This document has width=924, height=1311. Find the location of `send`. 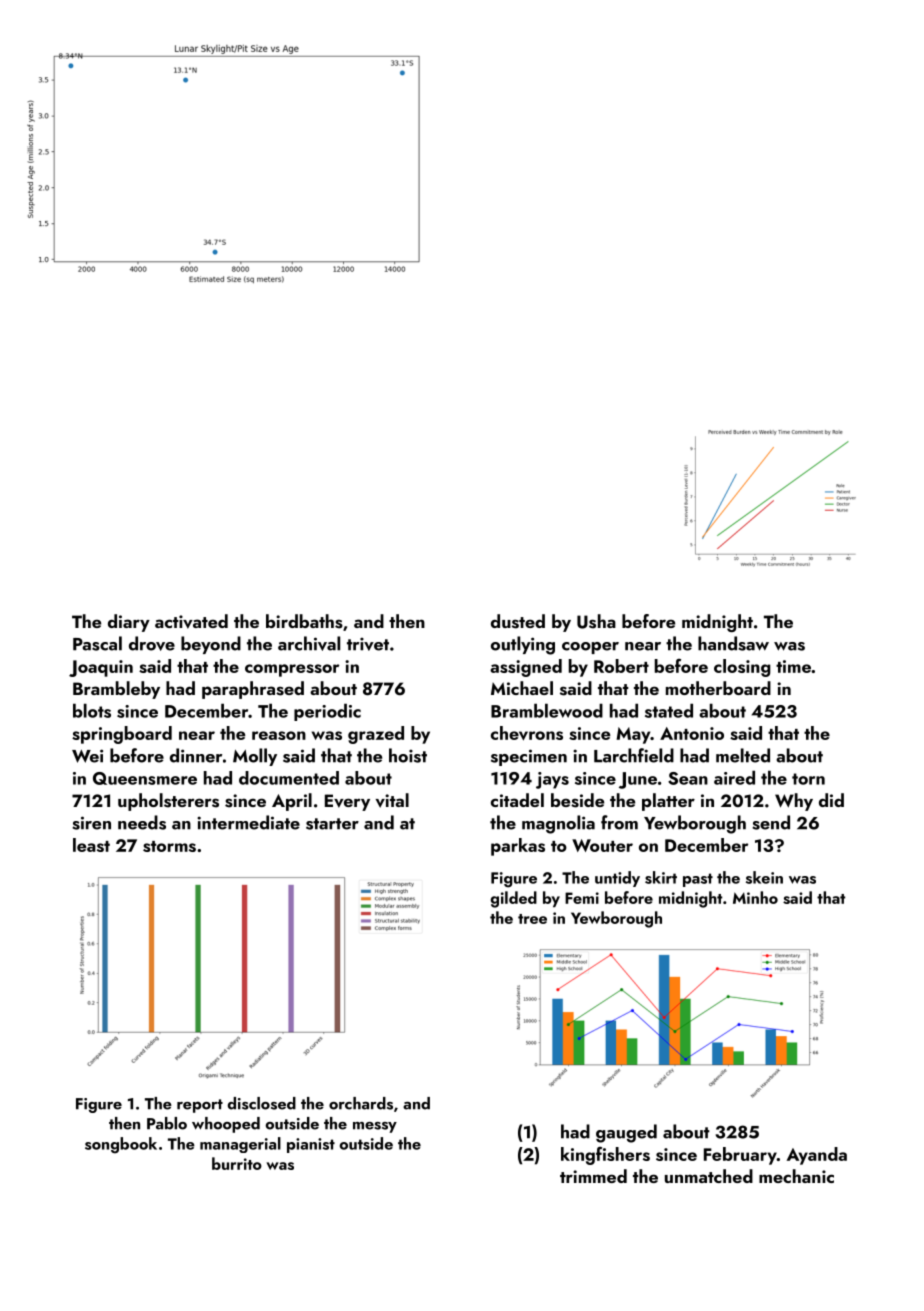

send is located at coordinates (771, 822).
